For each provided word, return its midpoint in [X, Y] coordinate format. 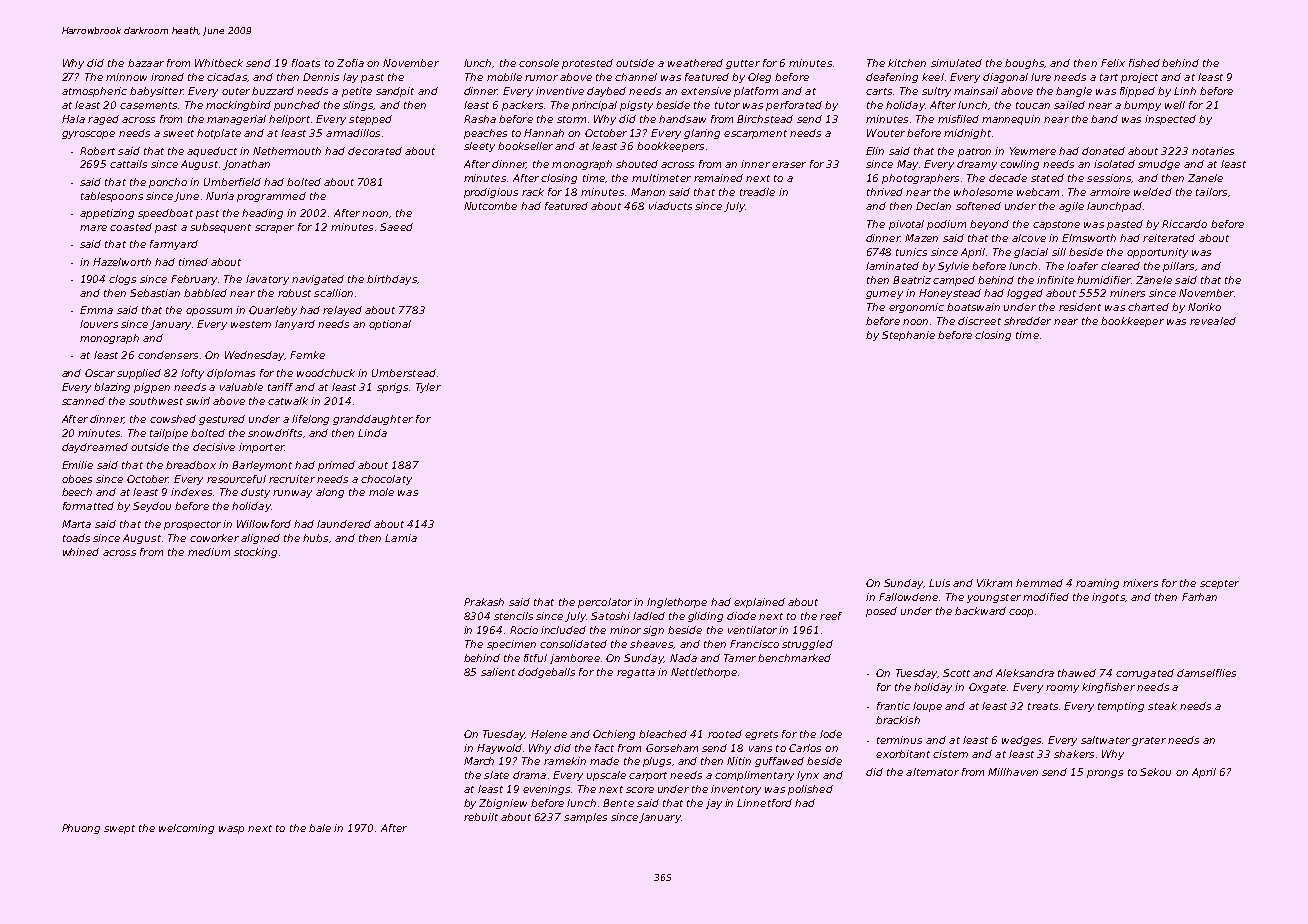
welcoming [186, 829]
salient [498, 672]
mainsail [976, 91]
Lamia [401, 538]
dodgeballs [546, 673]
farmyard [174, 245]
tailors [1211, 192]
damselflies [1206, 673]
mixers [1140, 583]
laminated [892, 266]
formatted [88, 506]
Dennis [321, 77]
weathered [695, 63]
